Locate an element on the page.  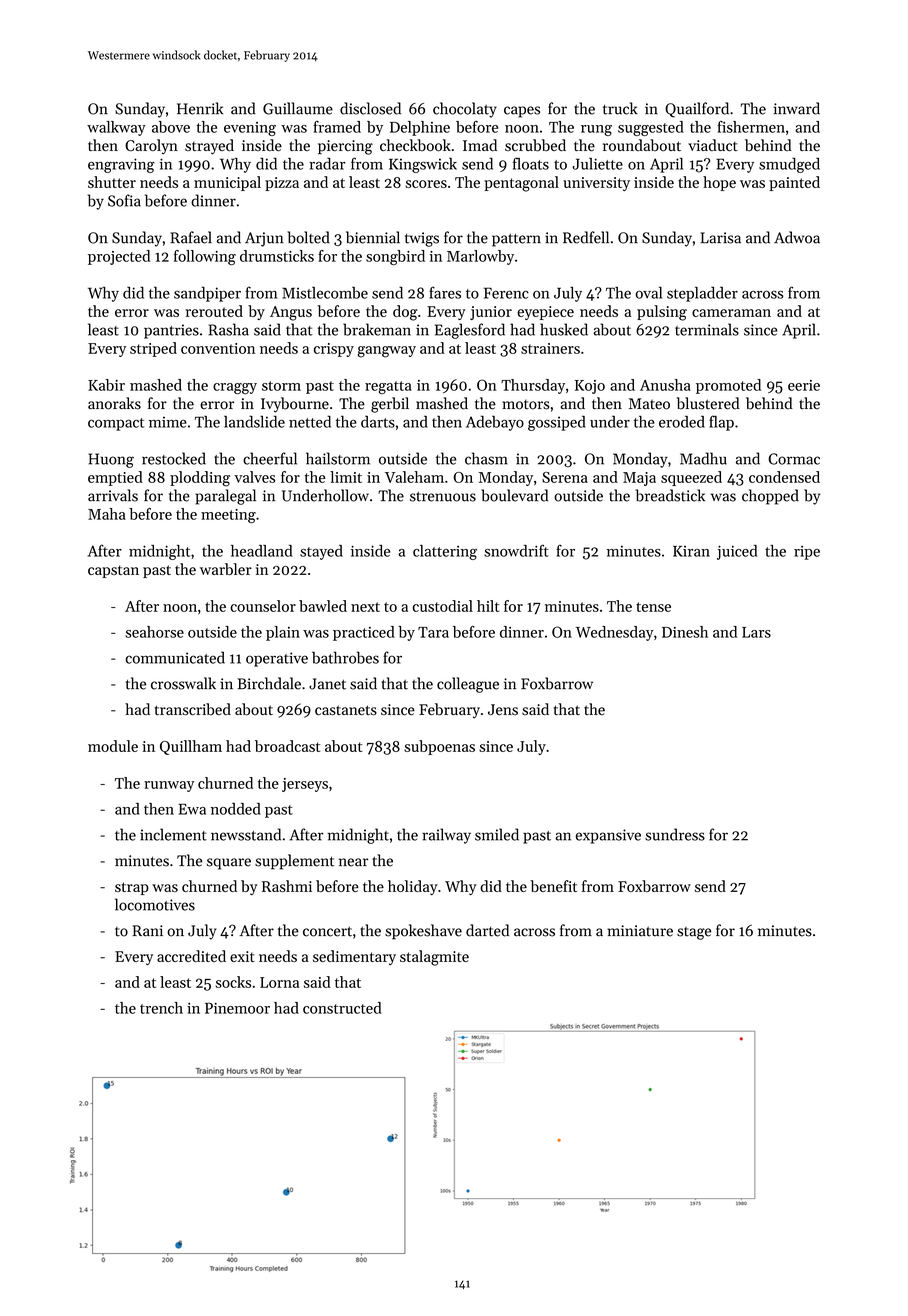
hope is located at coordinates (719, 183).
